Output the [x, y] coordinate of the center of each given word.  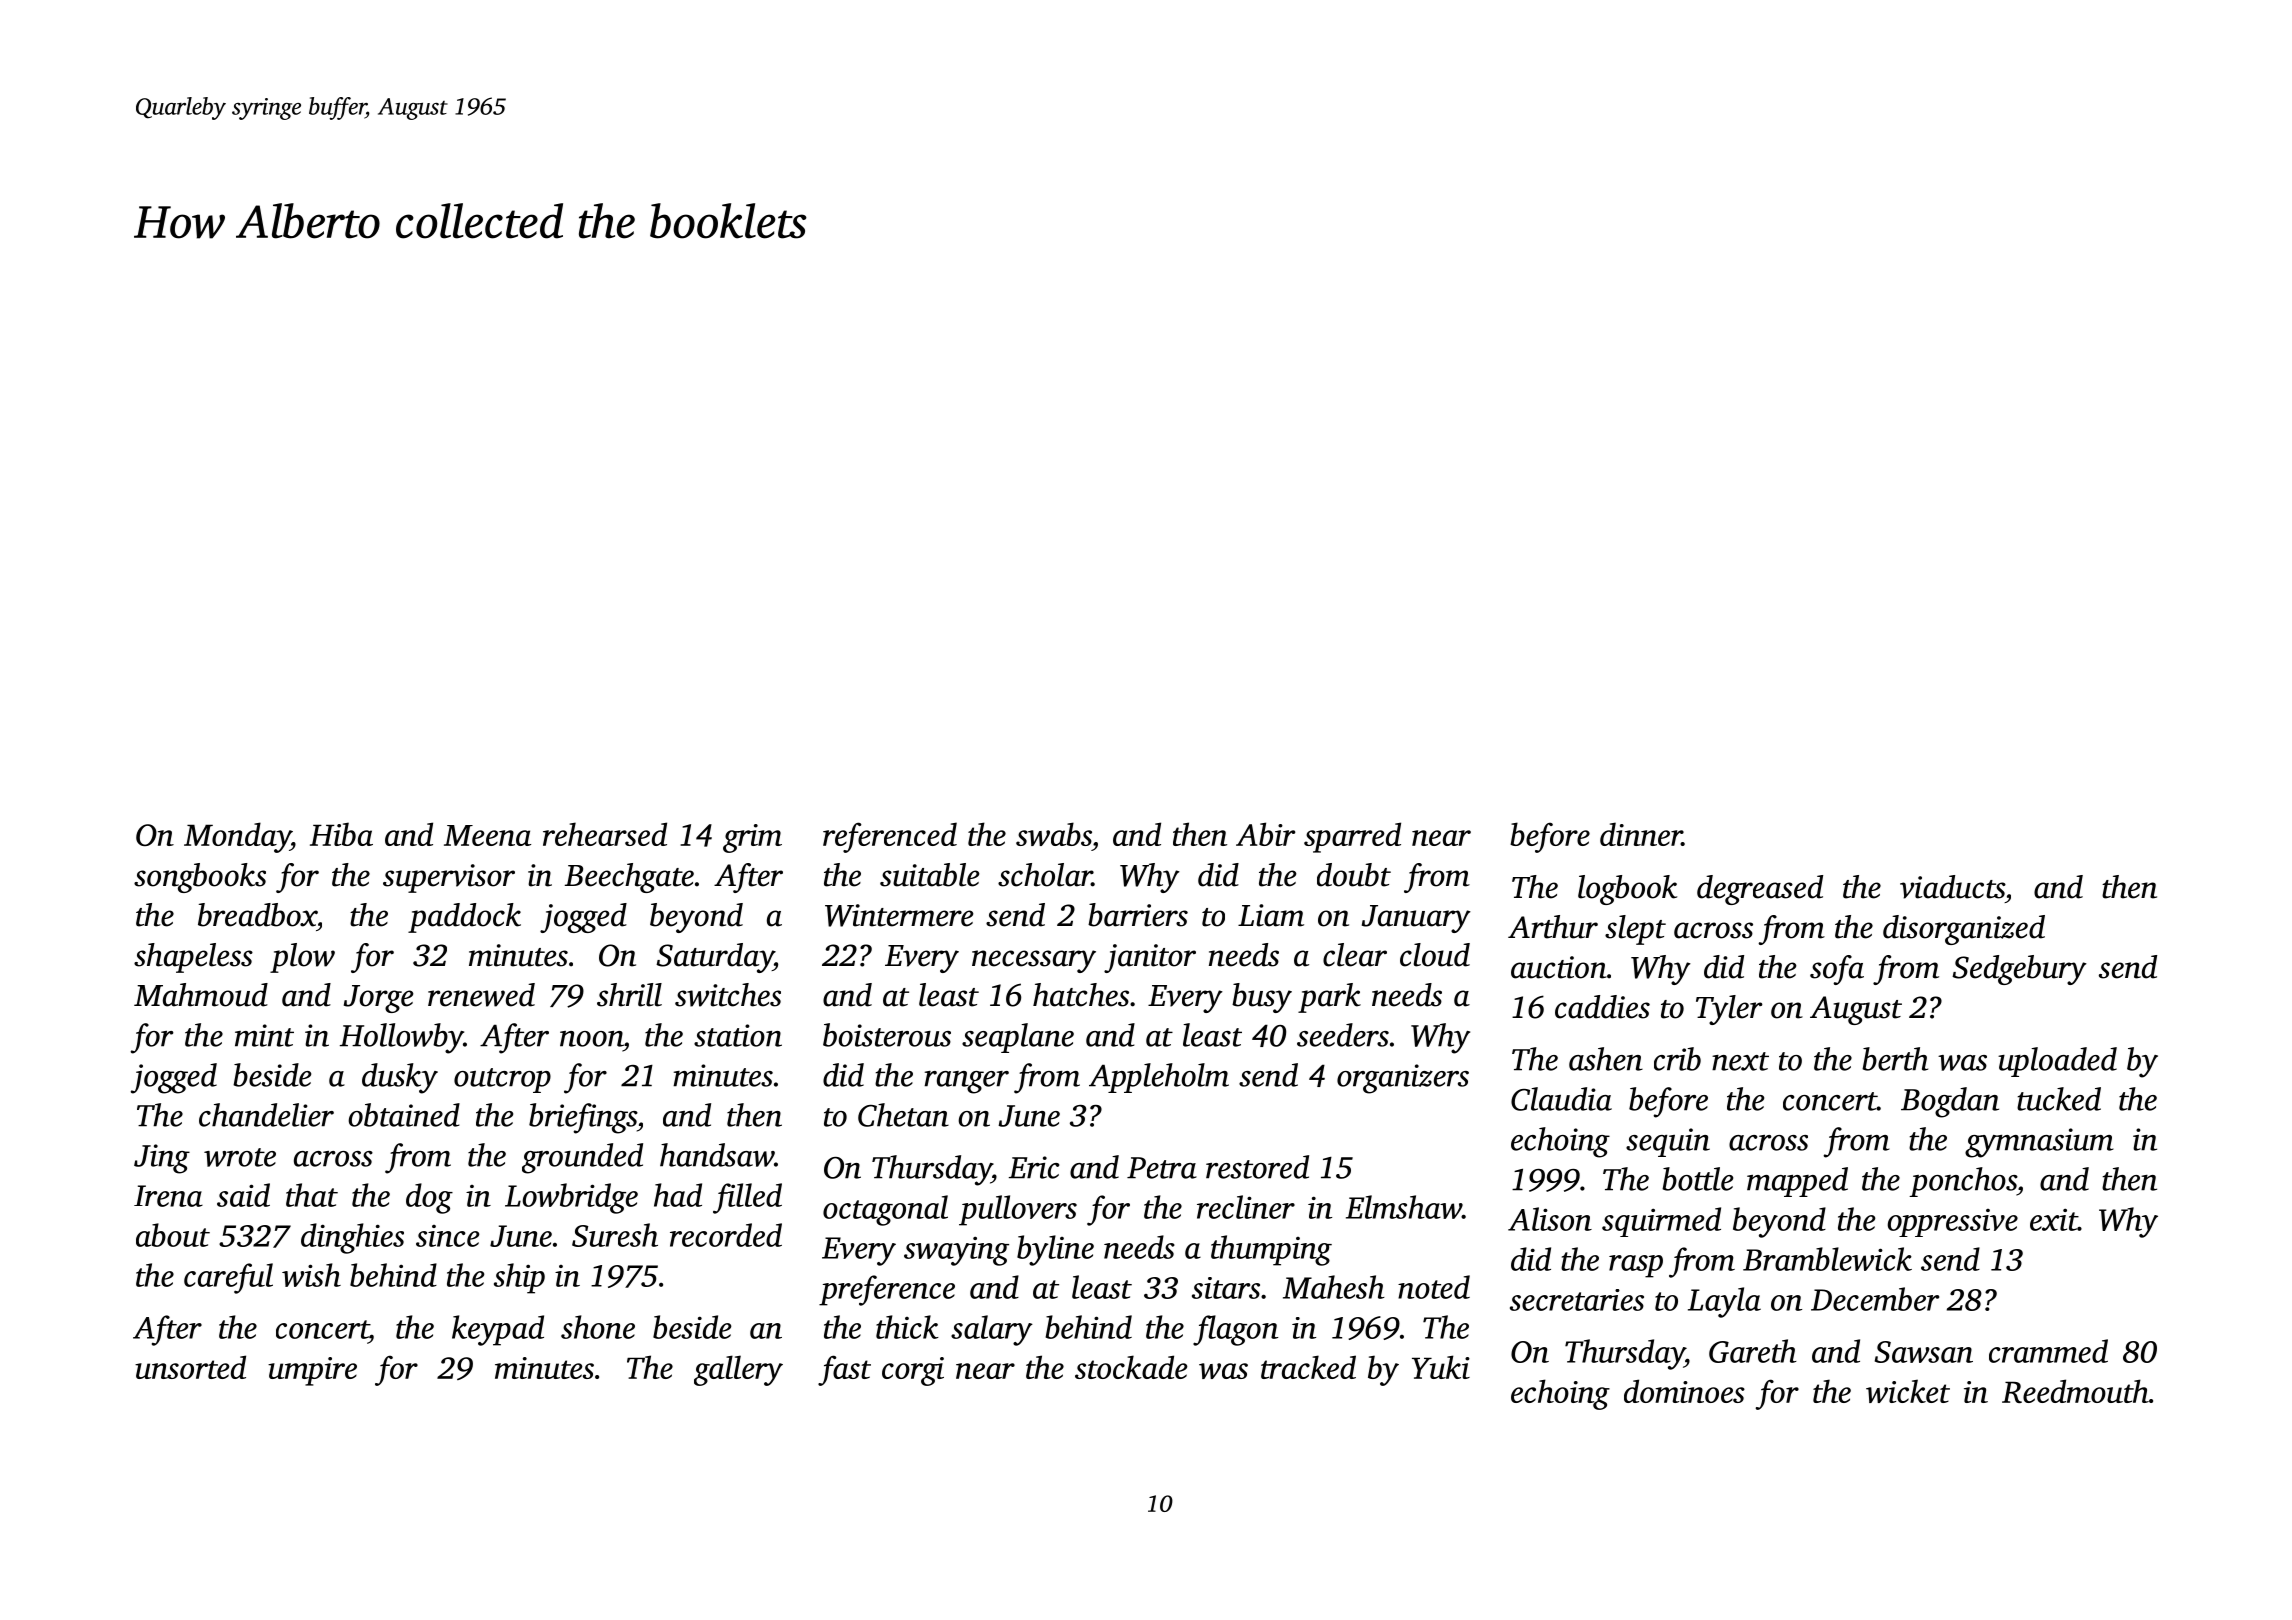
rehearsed [605, 834]
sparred [1352, 837]
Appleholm [1159, 1078]
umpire [312, 1371]
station [738, 1035]
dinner [1641, 834]
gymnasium [2039, 1143]
